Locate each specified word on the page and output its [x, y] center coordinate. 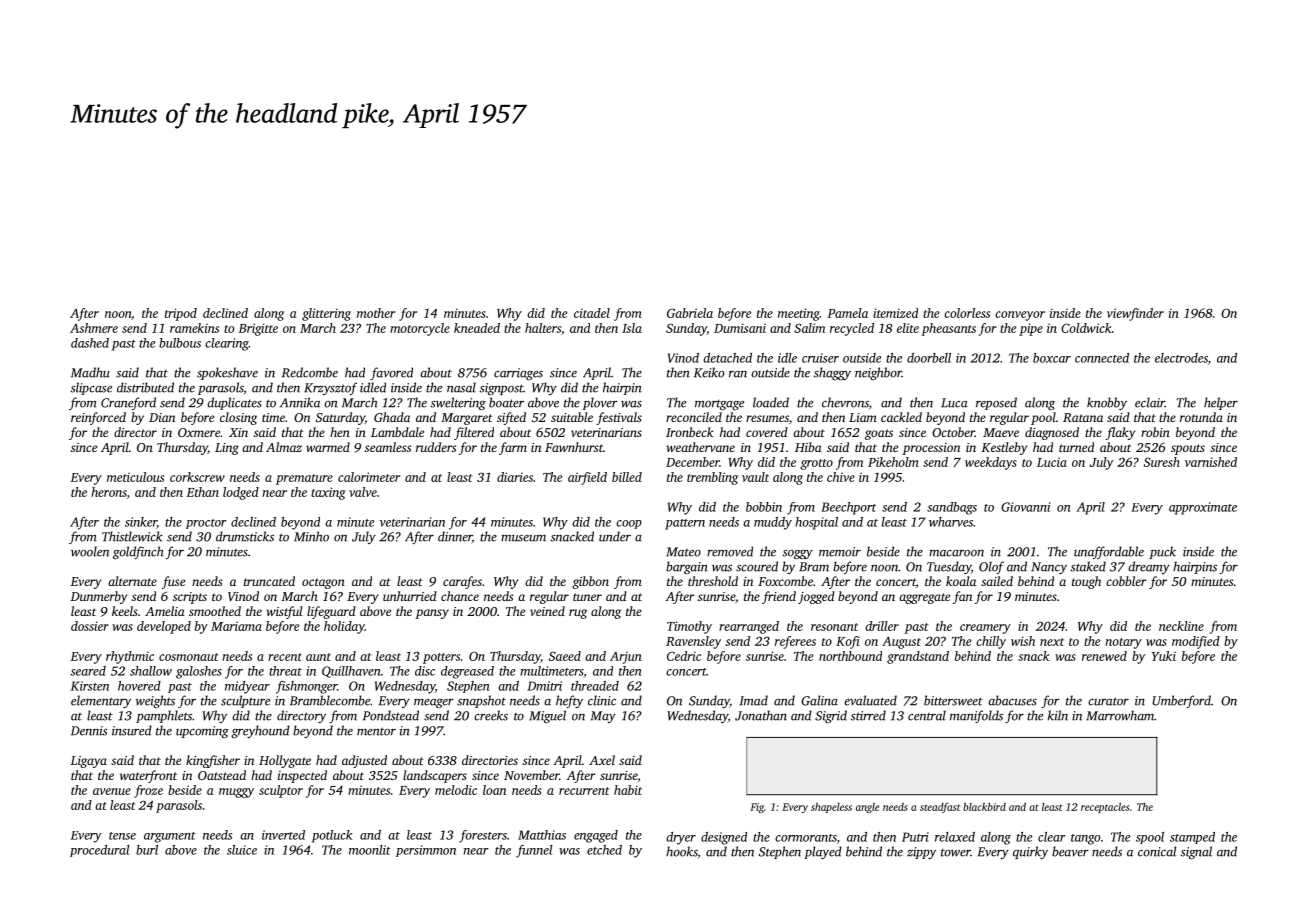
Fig [757, 808]
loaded [771, 402]
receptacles [1105, 807]
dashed [90, 343]
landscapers [435, 776]
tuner [587, 597]
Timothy [689, 627]
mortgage [719, 405]
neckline [1181, 626]
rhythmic [130, 657]
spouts [1188, 449]
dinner [455, 537]
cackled [901, 417]
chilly [991, 642]
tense [122, 836]
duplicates [234, 403]
